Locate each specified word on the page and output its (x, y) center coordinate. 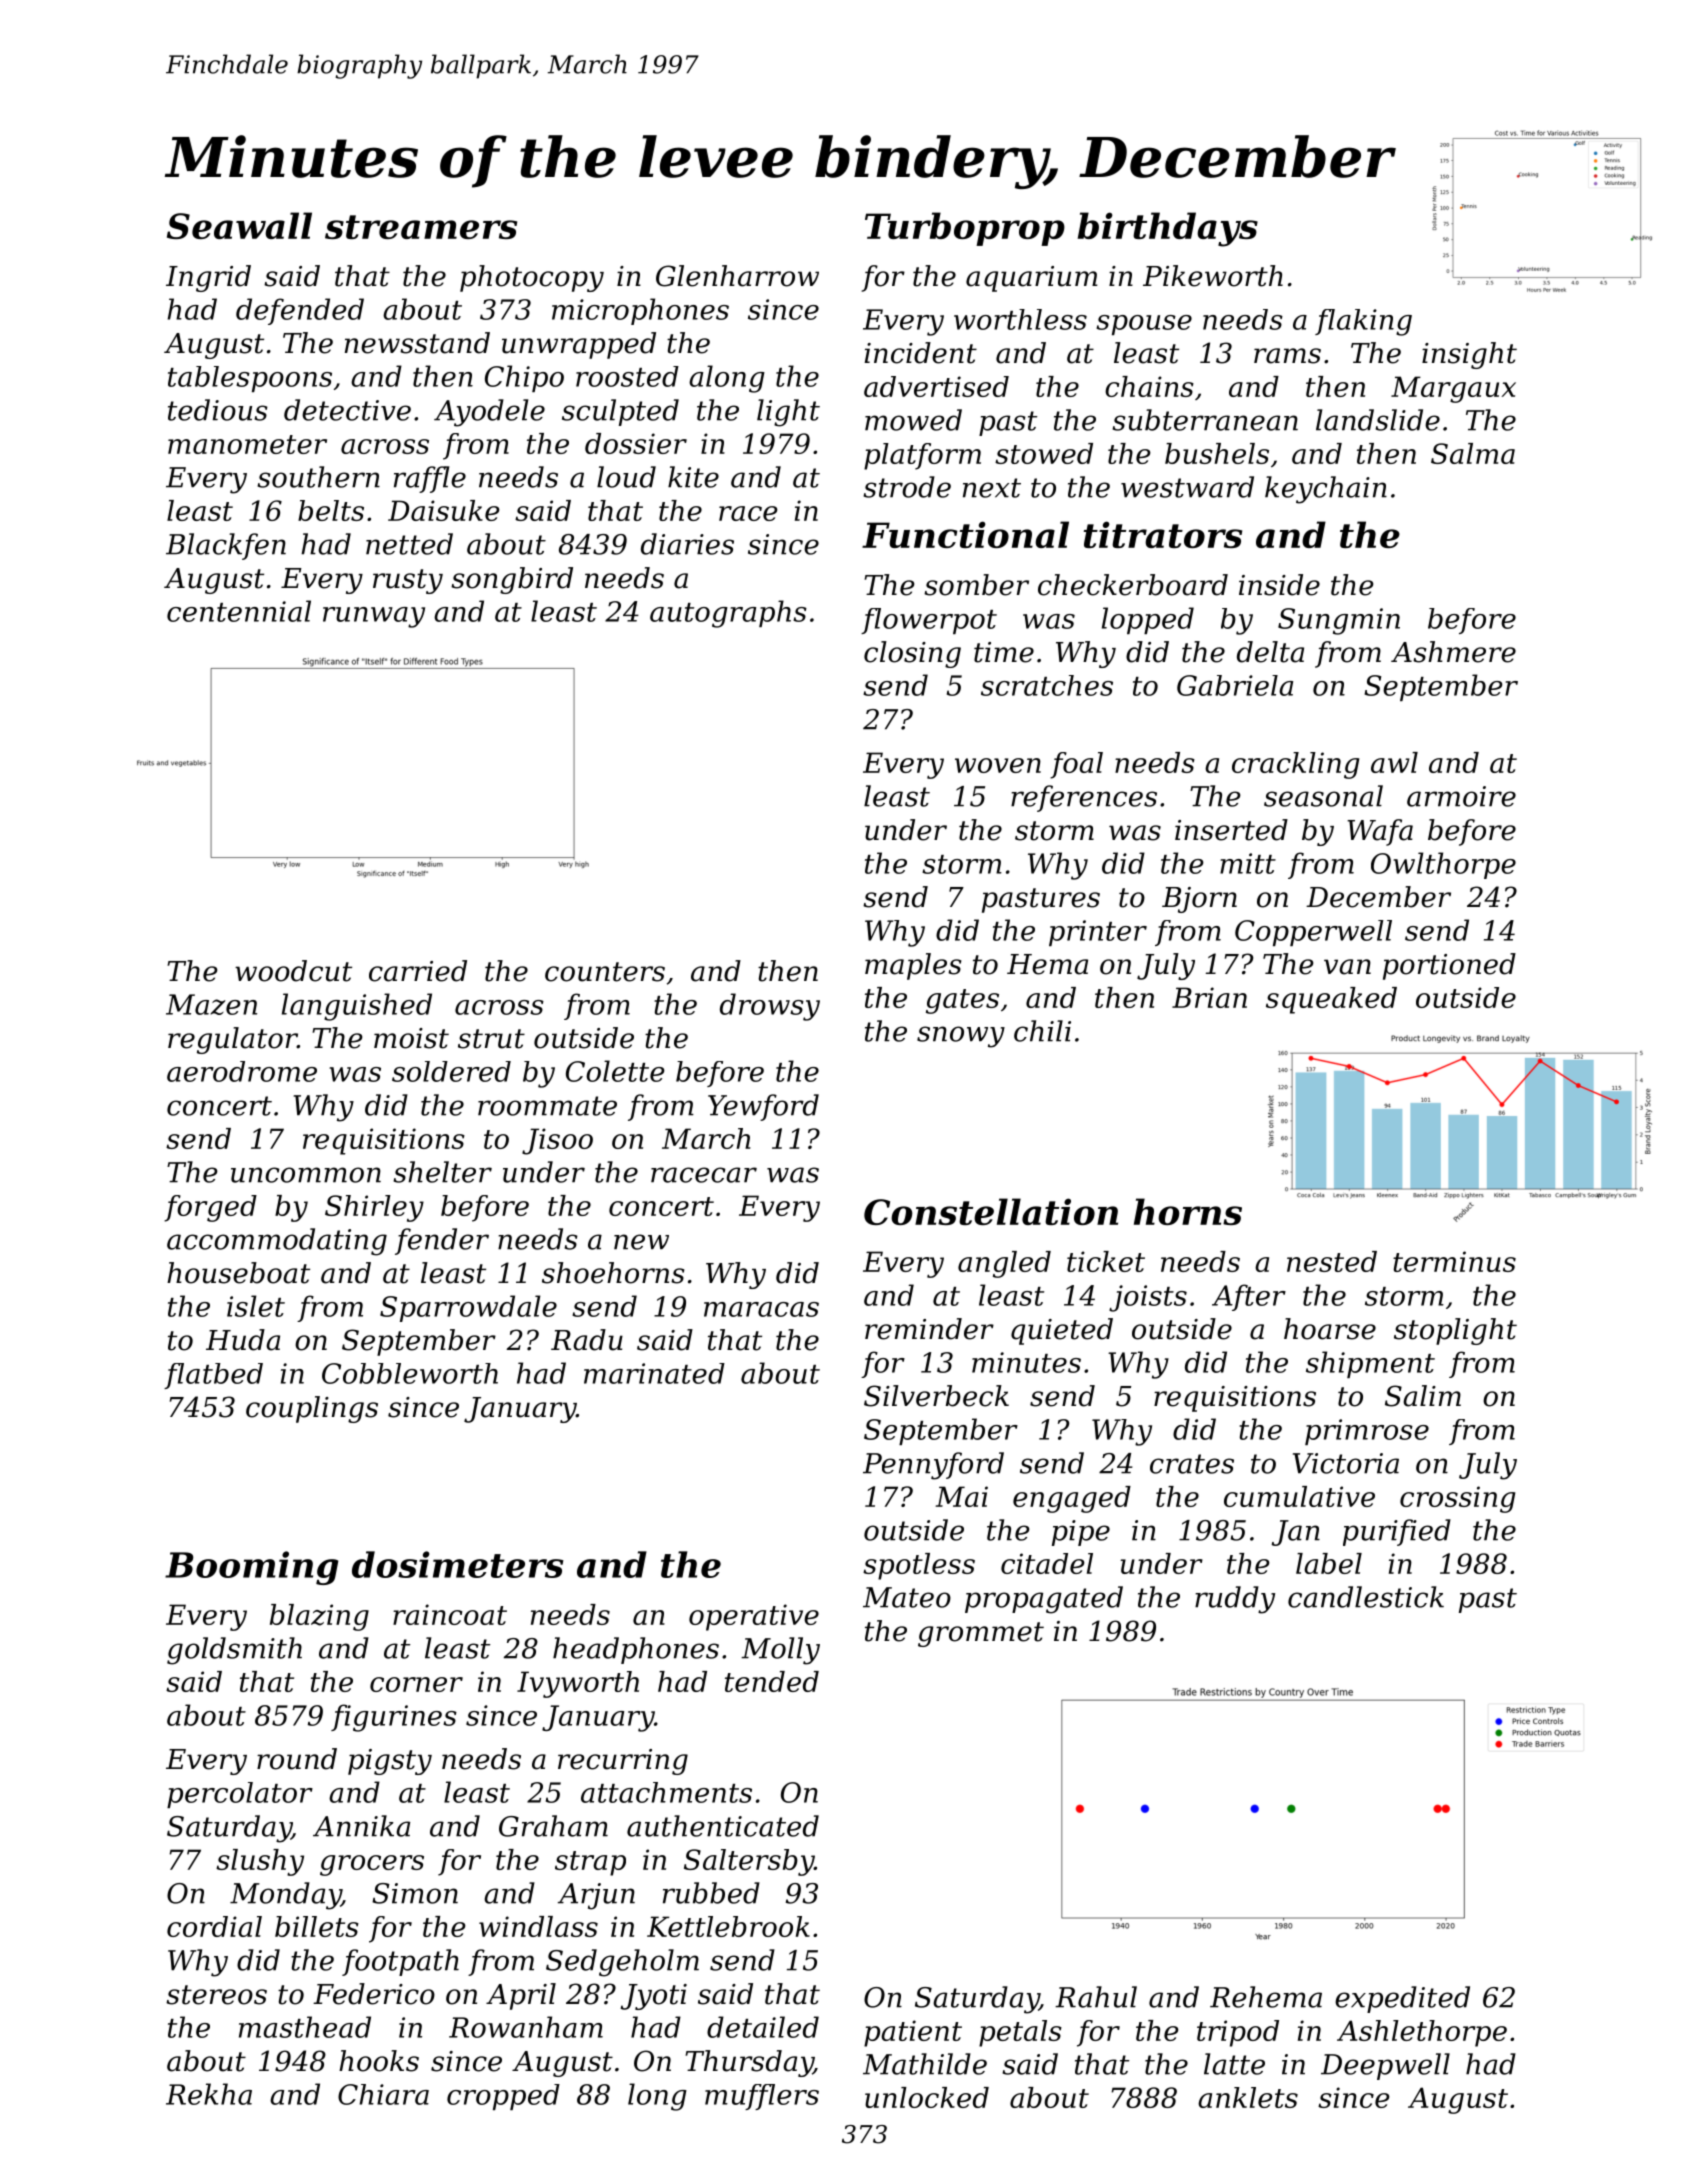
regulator (232, 1040)
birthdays (1168, 229)
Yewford (763, 1107)
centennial (239, 611)
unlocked (927, 2097)
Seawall (239, 225)
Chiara (383, 2094)
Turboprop (965, 229)
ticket (1106, 1261)
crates (1192, 1464)
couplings (312, 1409)
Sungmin (1339, 621)
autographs (728, 614)
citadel (1047, 1563)
